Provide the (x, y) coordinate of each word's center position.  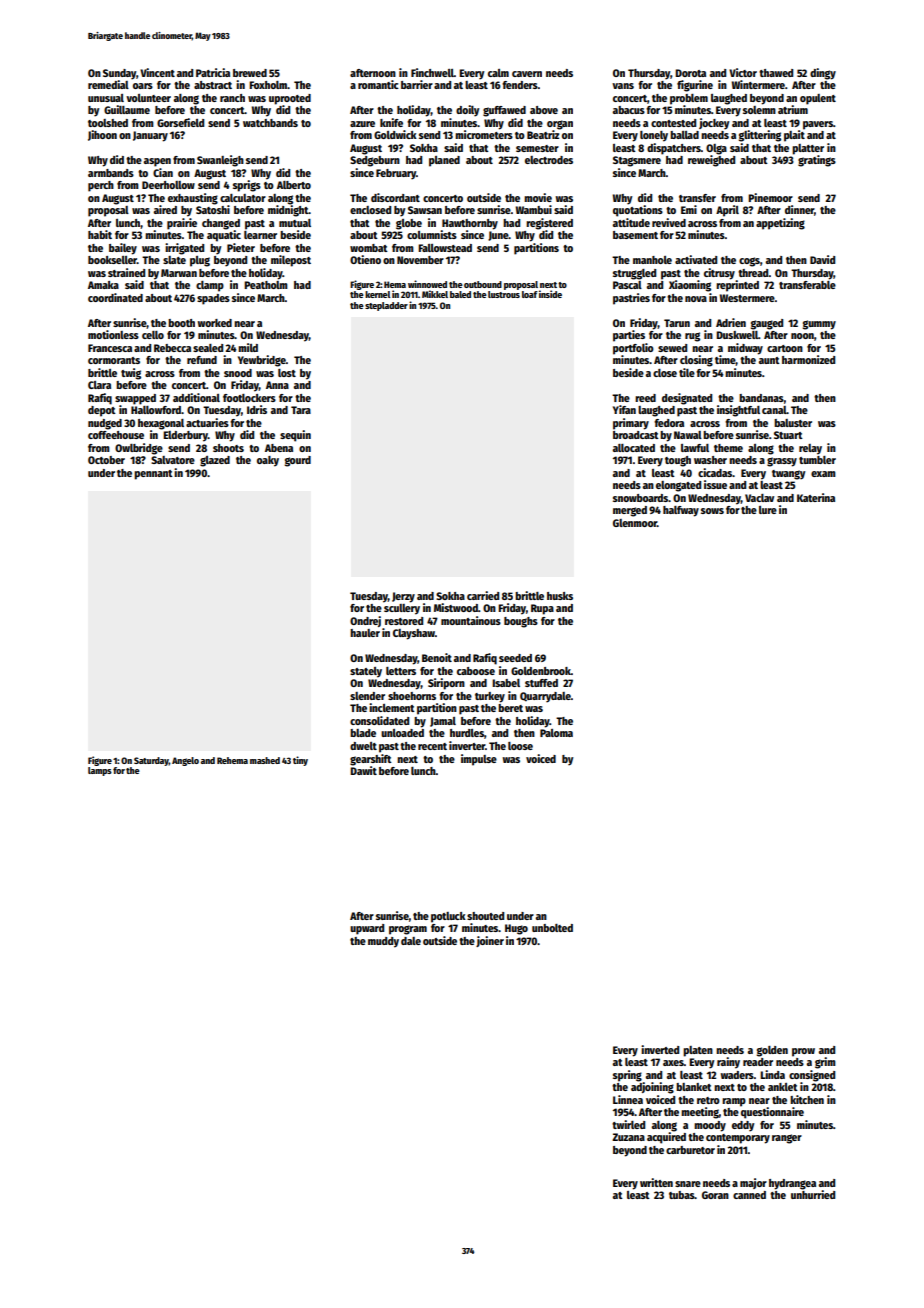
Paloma (556, 733)
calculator (243, 198)
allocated (634, 448)
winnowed (427, 284)
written (656, 1182)
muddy (383, 942)
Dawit (363, 770)
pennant (153, 475)
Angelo (185, 761)
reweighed (711, 161)
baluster (793, 423)
